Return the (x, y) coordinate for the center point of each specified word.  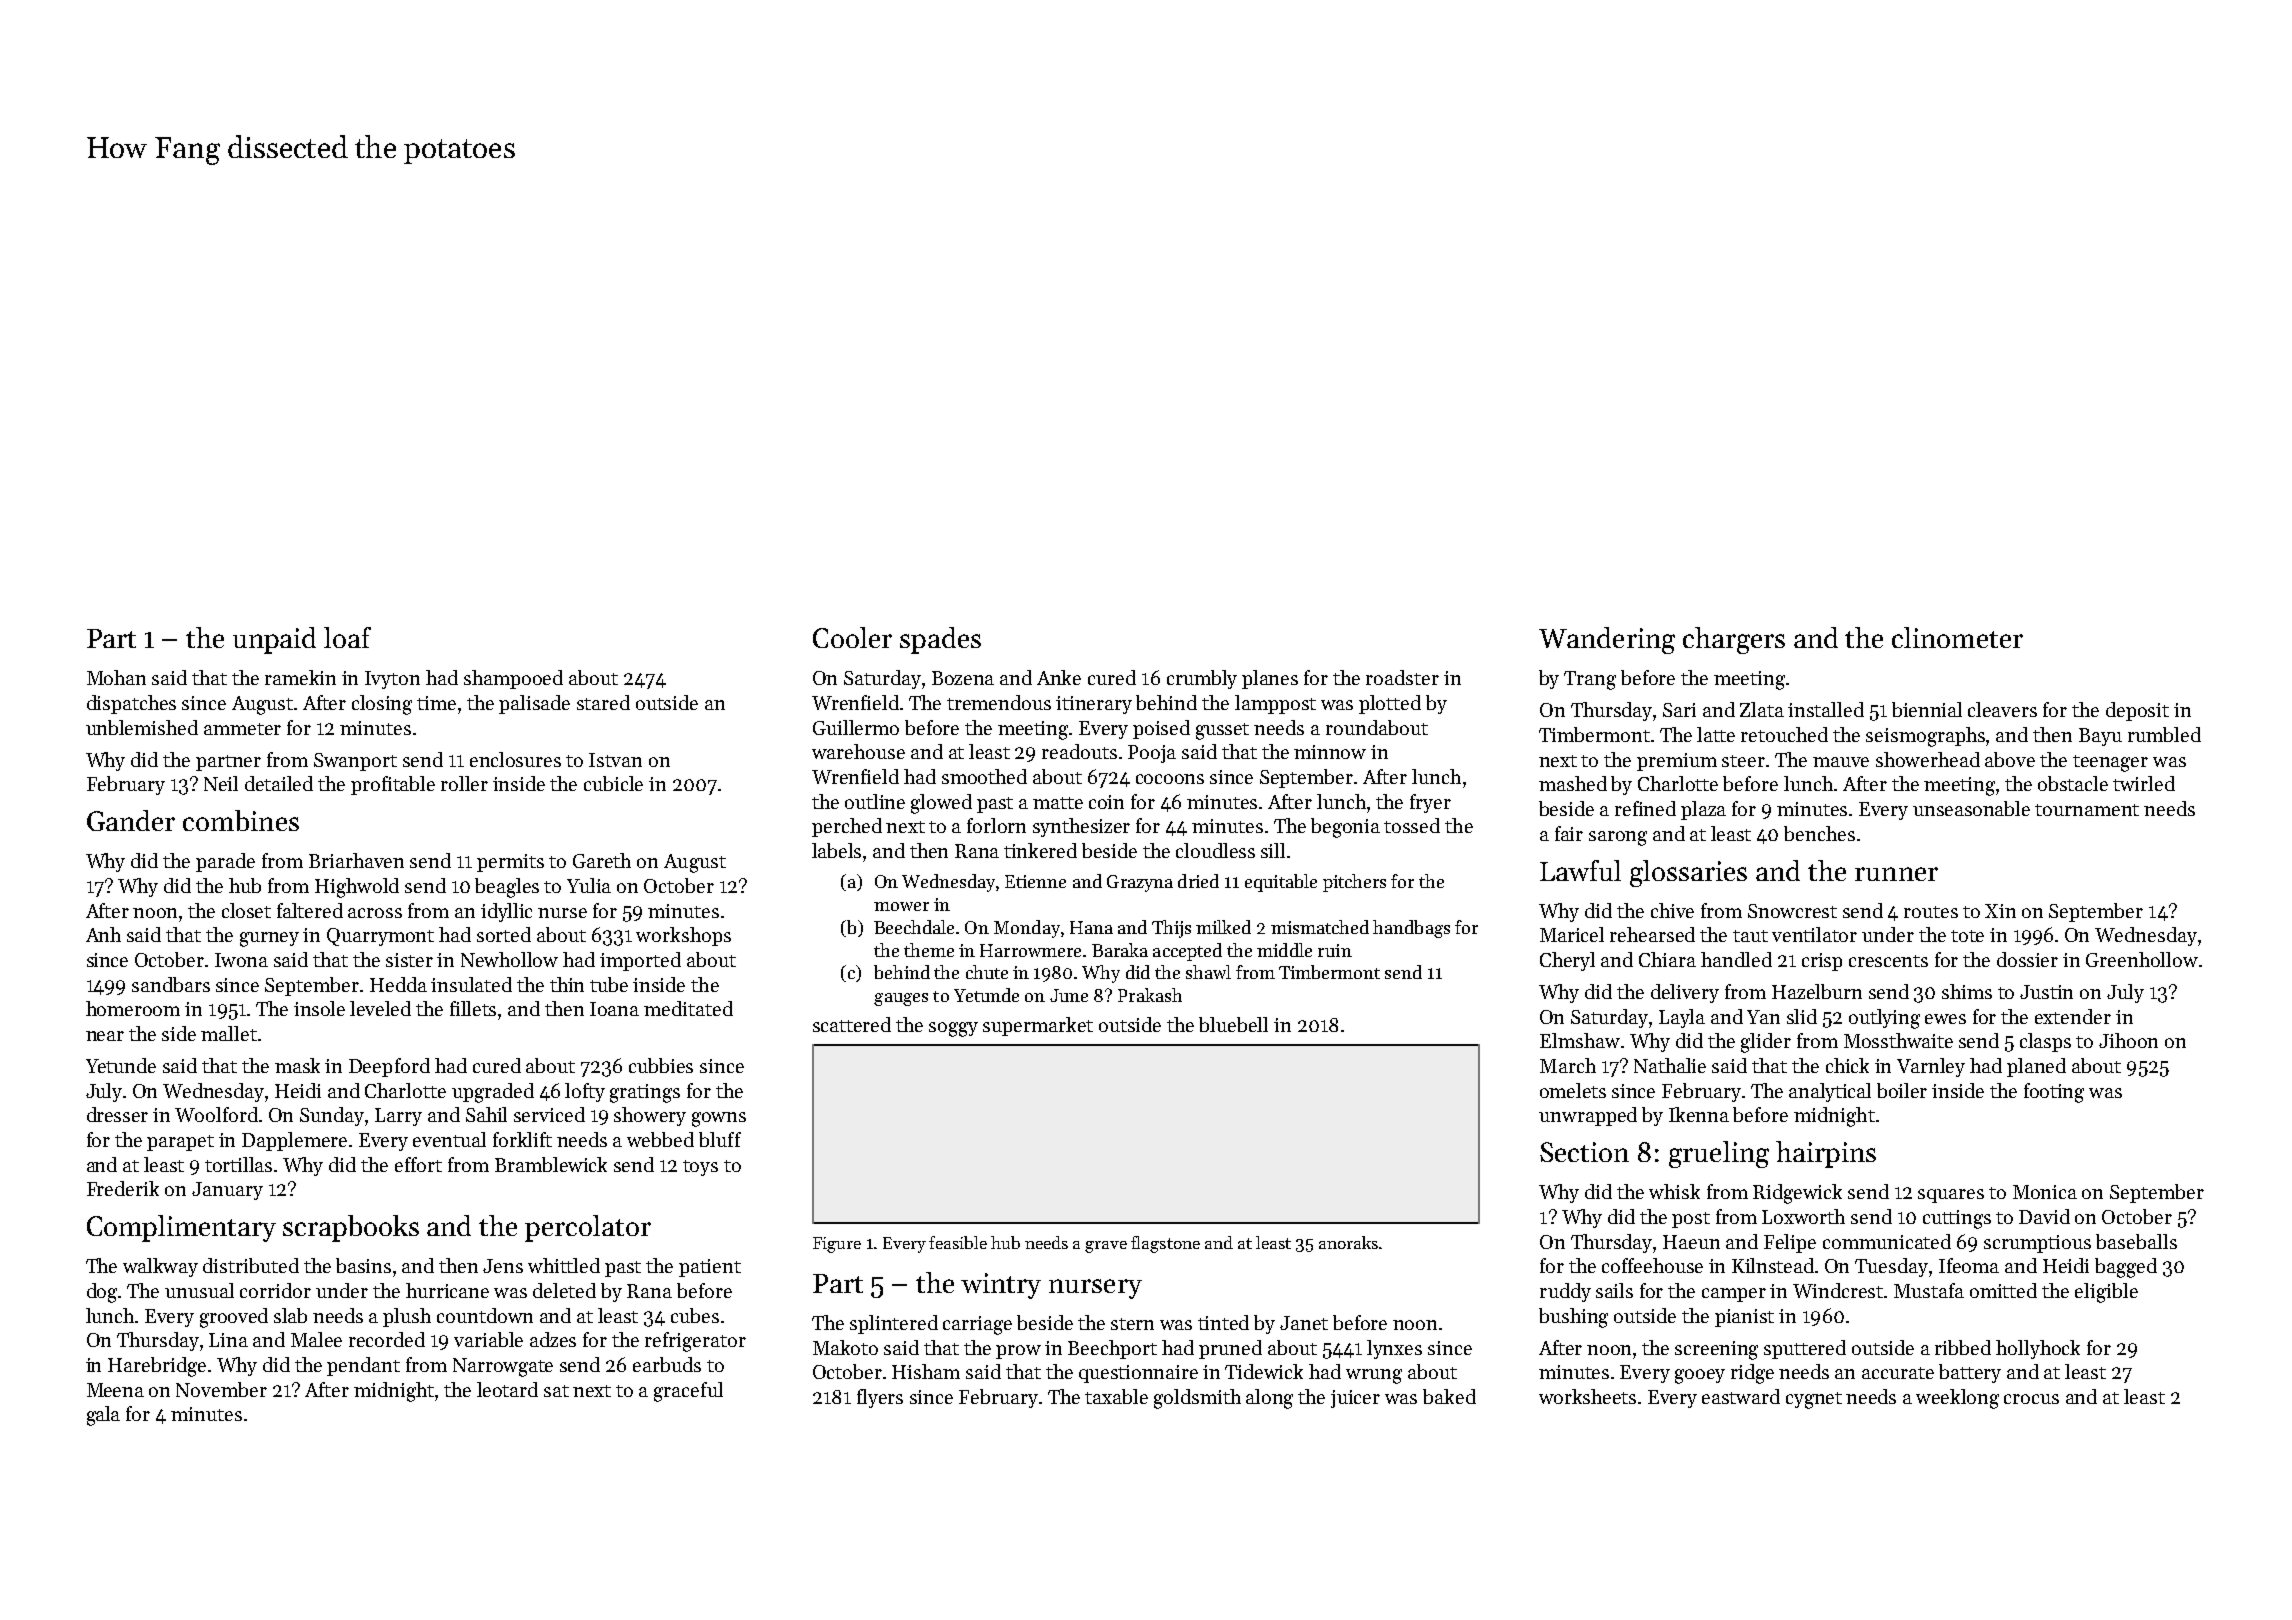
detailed (279, 783)
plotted (1390, 704)
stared (603, 702)
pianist (1744, 1318)
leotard (507, 1389)
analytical (1830, 1092)
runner (1896, 874)
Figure (837, 1245)
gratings (645, 1093)
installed (1826, 709)
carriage (977, 1325)
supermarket (1038, 1026)
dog (102, 1293)
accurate (1898, 1373)
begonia (1345, 828)
